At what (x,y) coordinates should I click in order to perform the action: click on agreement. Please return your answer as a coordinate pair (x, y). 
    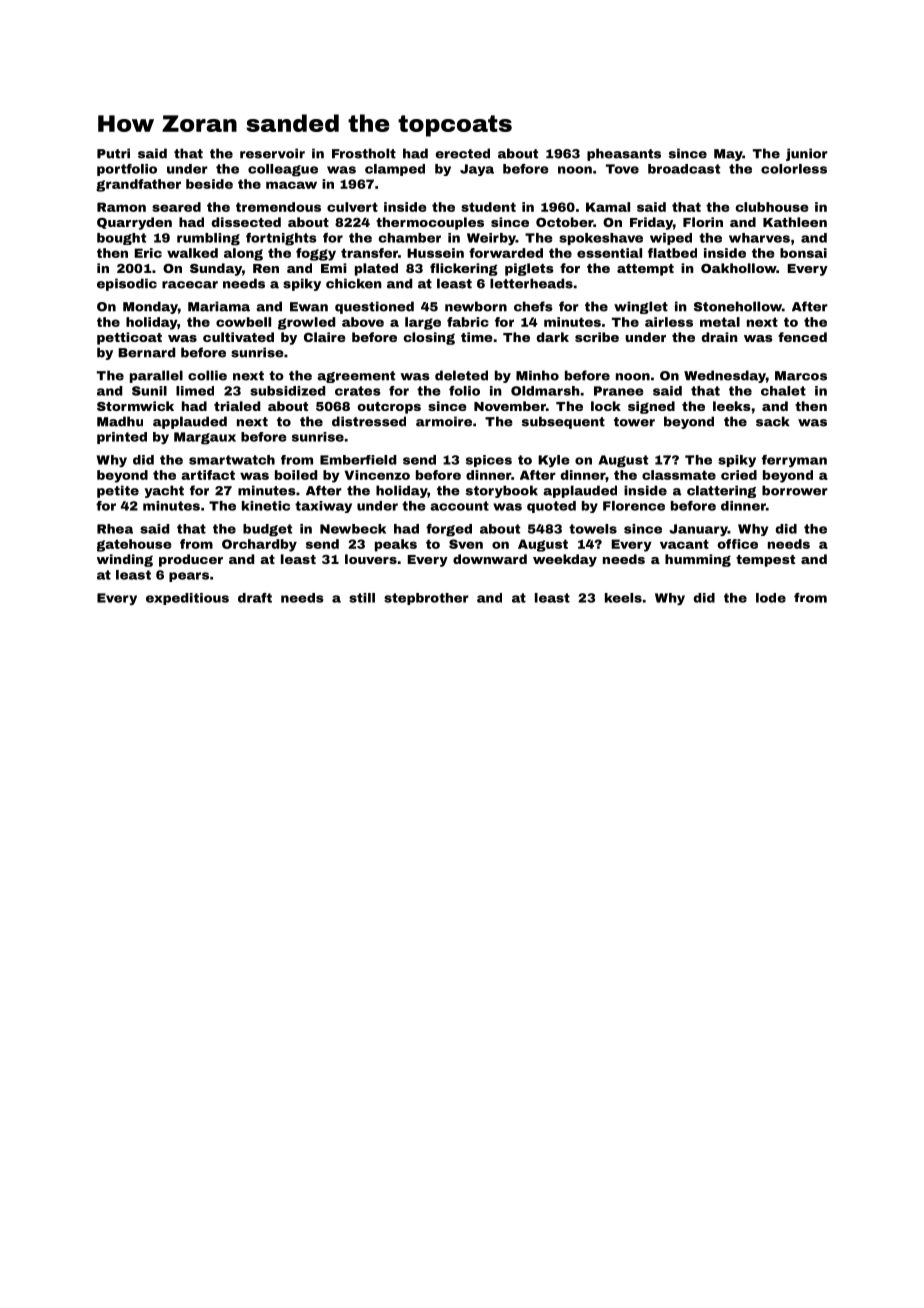
    Looking at the image, I should click on (356, 377).
